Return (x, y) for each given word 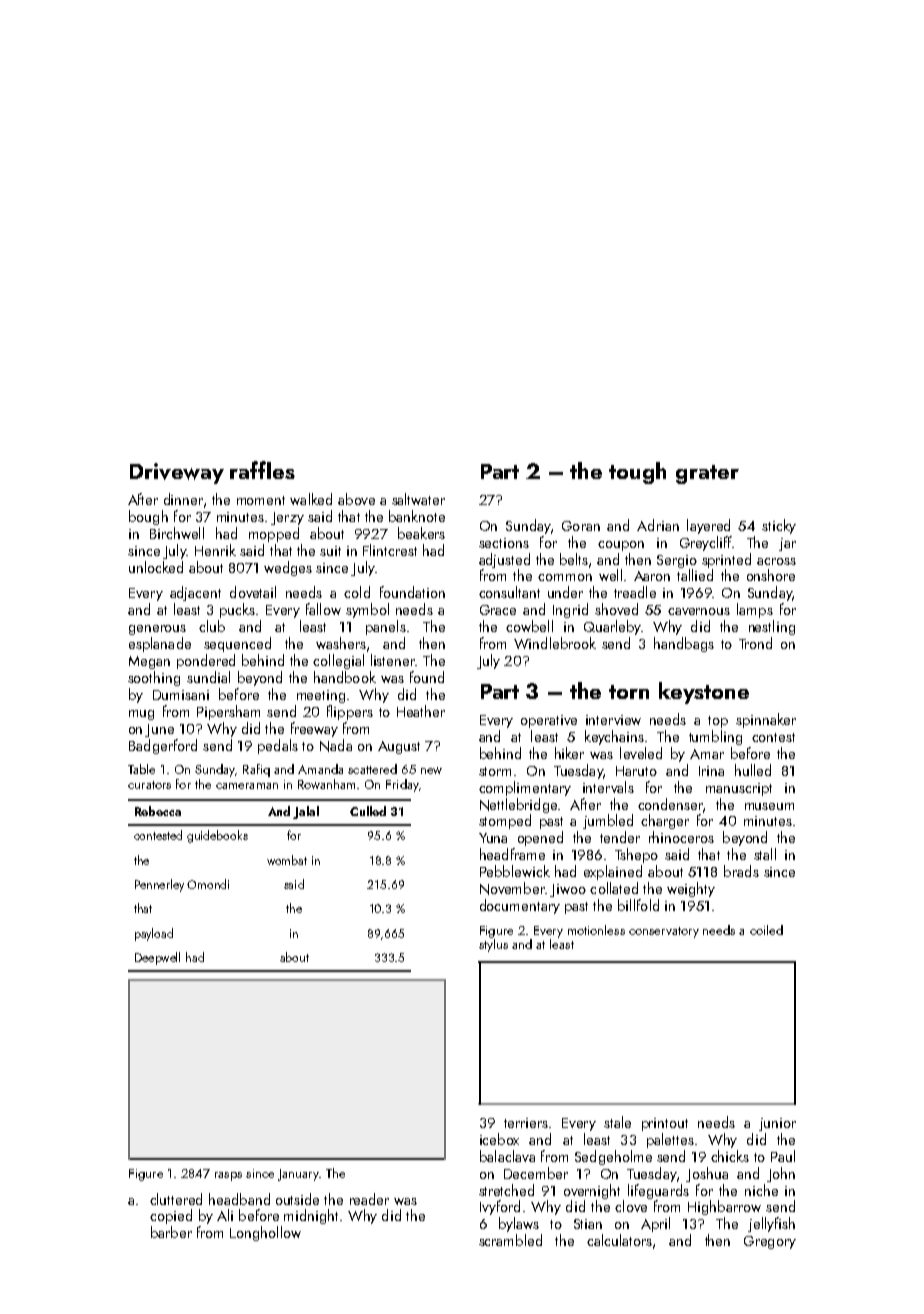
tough (637, 473)
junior (777, 1124)
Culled (368, 811)
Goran (581, 526)
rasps (228, 1176)
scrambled (510, 1240)
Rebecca (158, 811)
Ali (225, 1215)
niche (761, 1190)
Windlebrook (555, 643)
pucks (237, 610)
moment (261, 500)
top (718, 722)
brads (741, 871)
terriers (526, 1123)
